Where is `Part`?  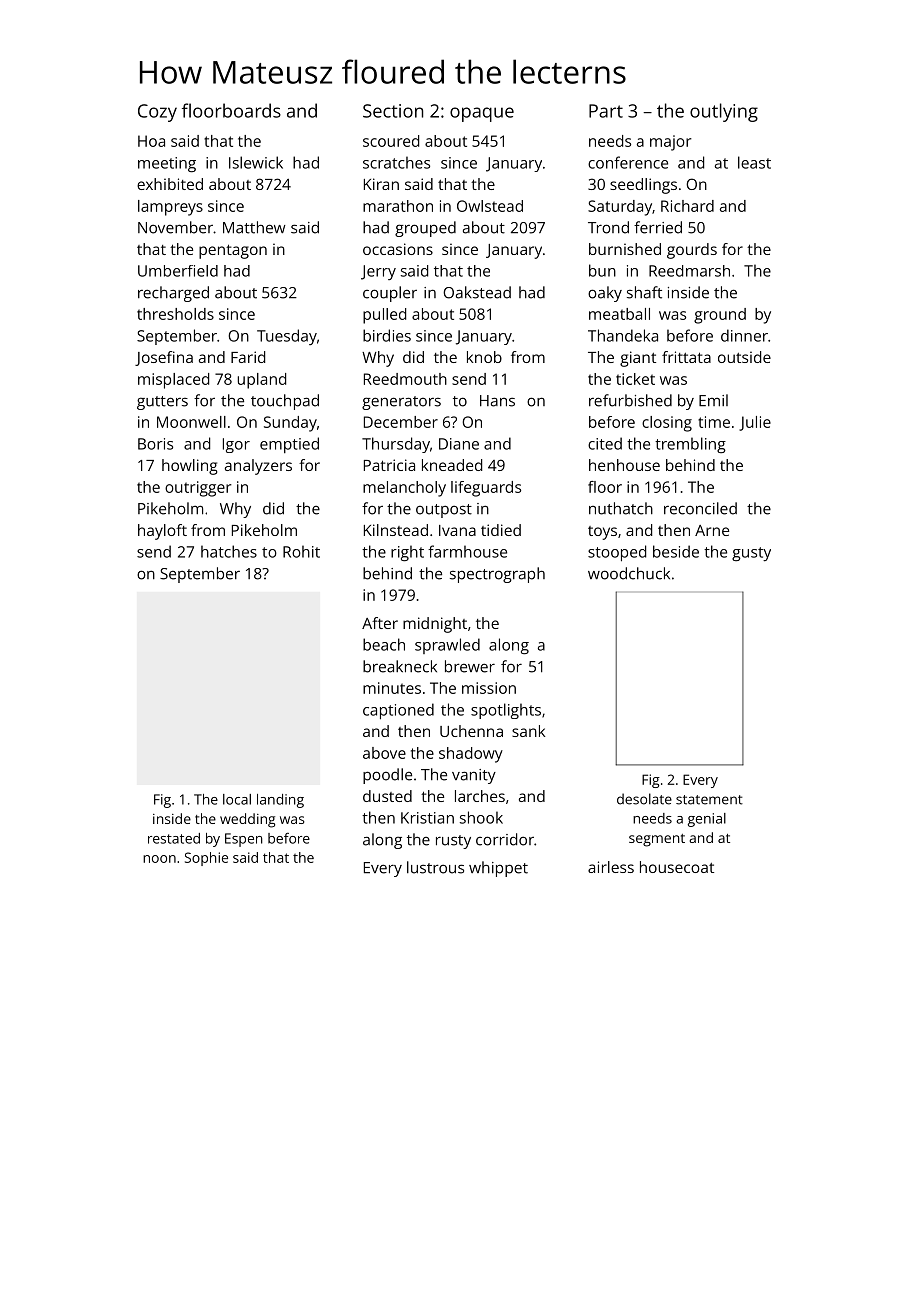
Part is located at coordinates (606, 111).
